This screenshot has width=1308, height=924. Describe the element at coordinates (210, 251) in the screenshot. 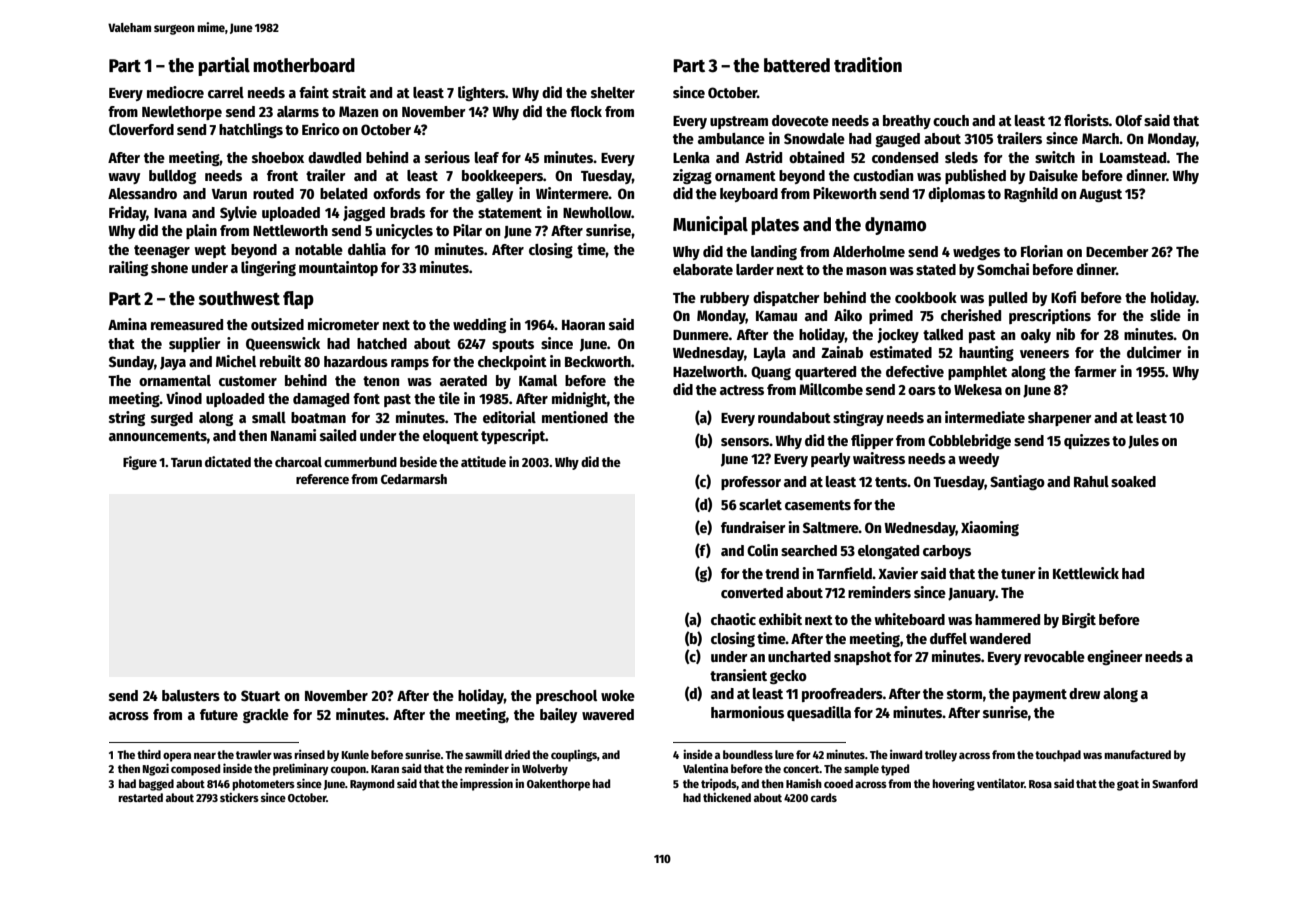

I see `wept` at that location.
